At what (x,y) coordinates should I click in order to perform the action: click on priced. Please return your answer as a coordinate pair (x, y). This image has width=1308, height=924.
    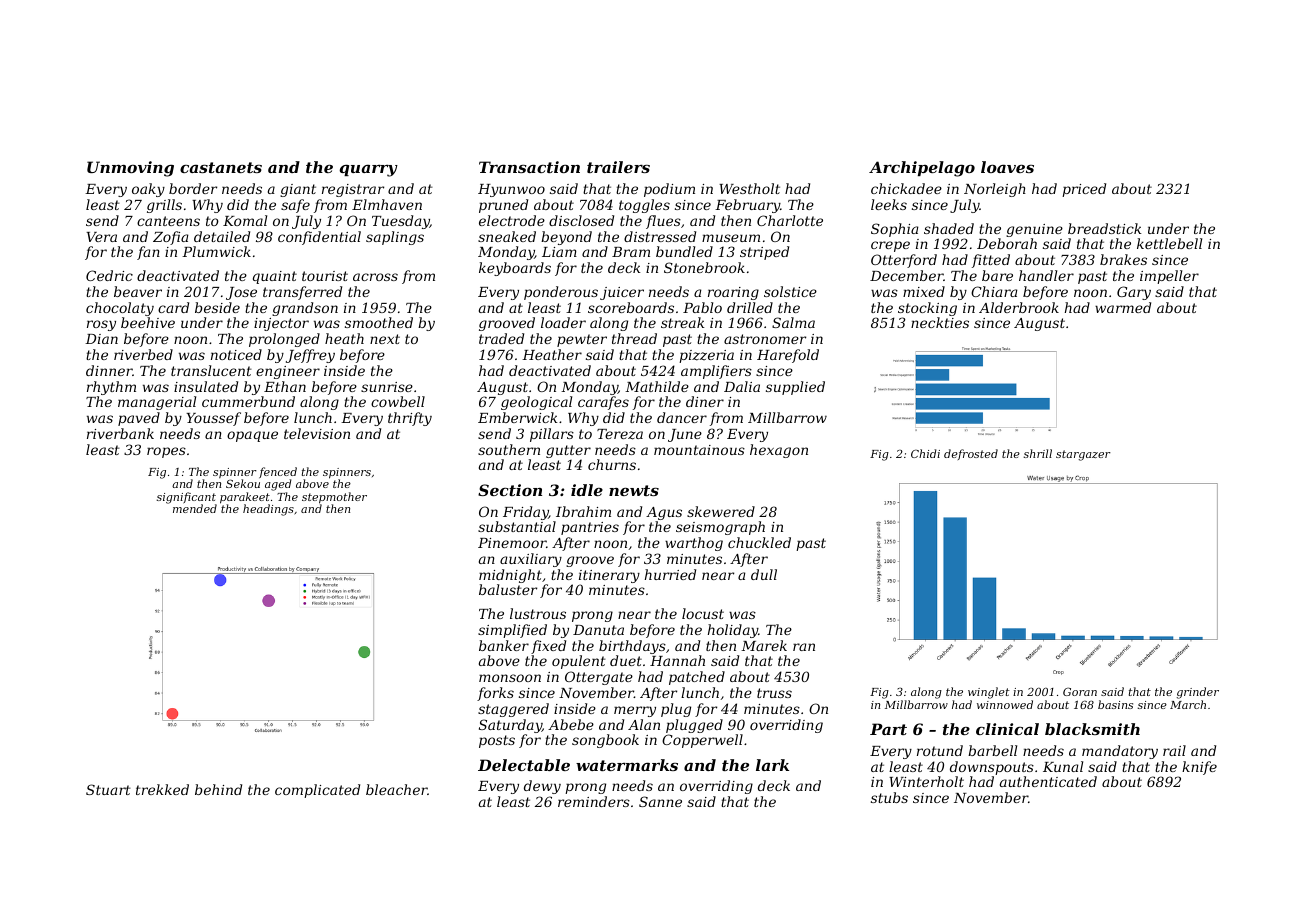
    Looking at the image, I should click on (1084, 190).
